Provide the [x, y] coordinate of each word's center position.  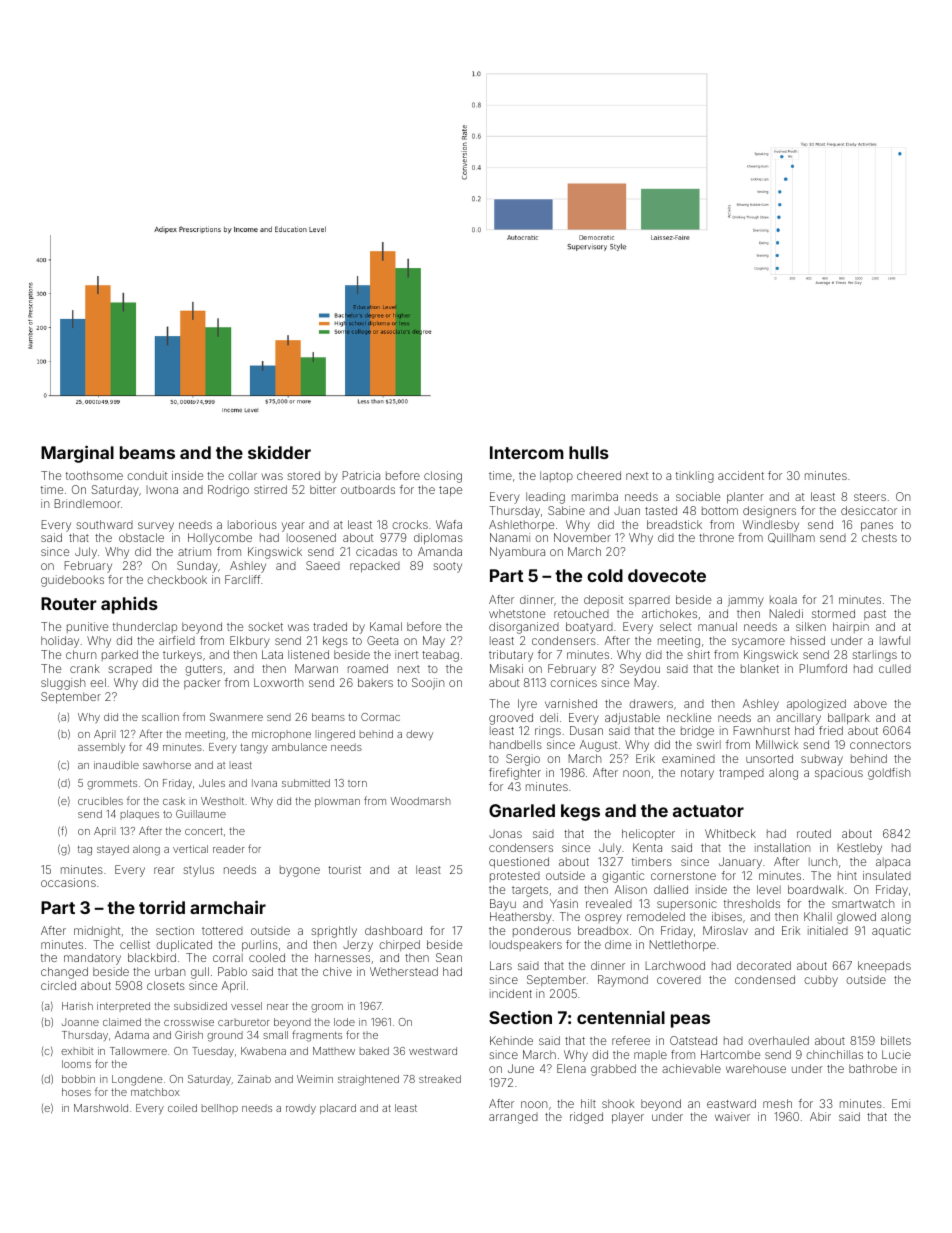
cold [605, 575]
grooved [511, 719]
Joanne [80, 1022]
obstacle [141, 537]
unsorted [769, 758]
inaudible [116, 765]
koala [783, 599]
